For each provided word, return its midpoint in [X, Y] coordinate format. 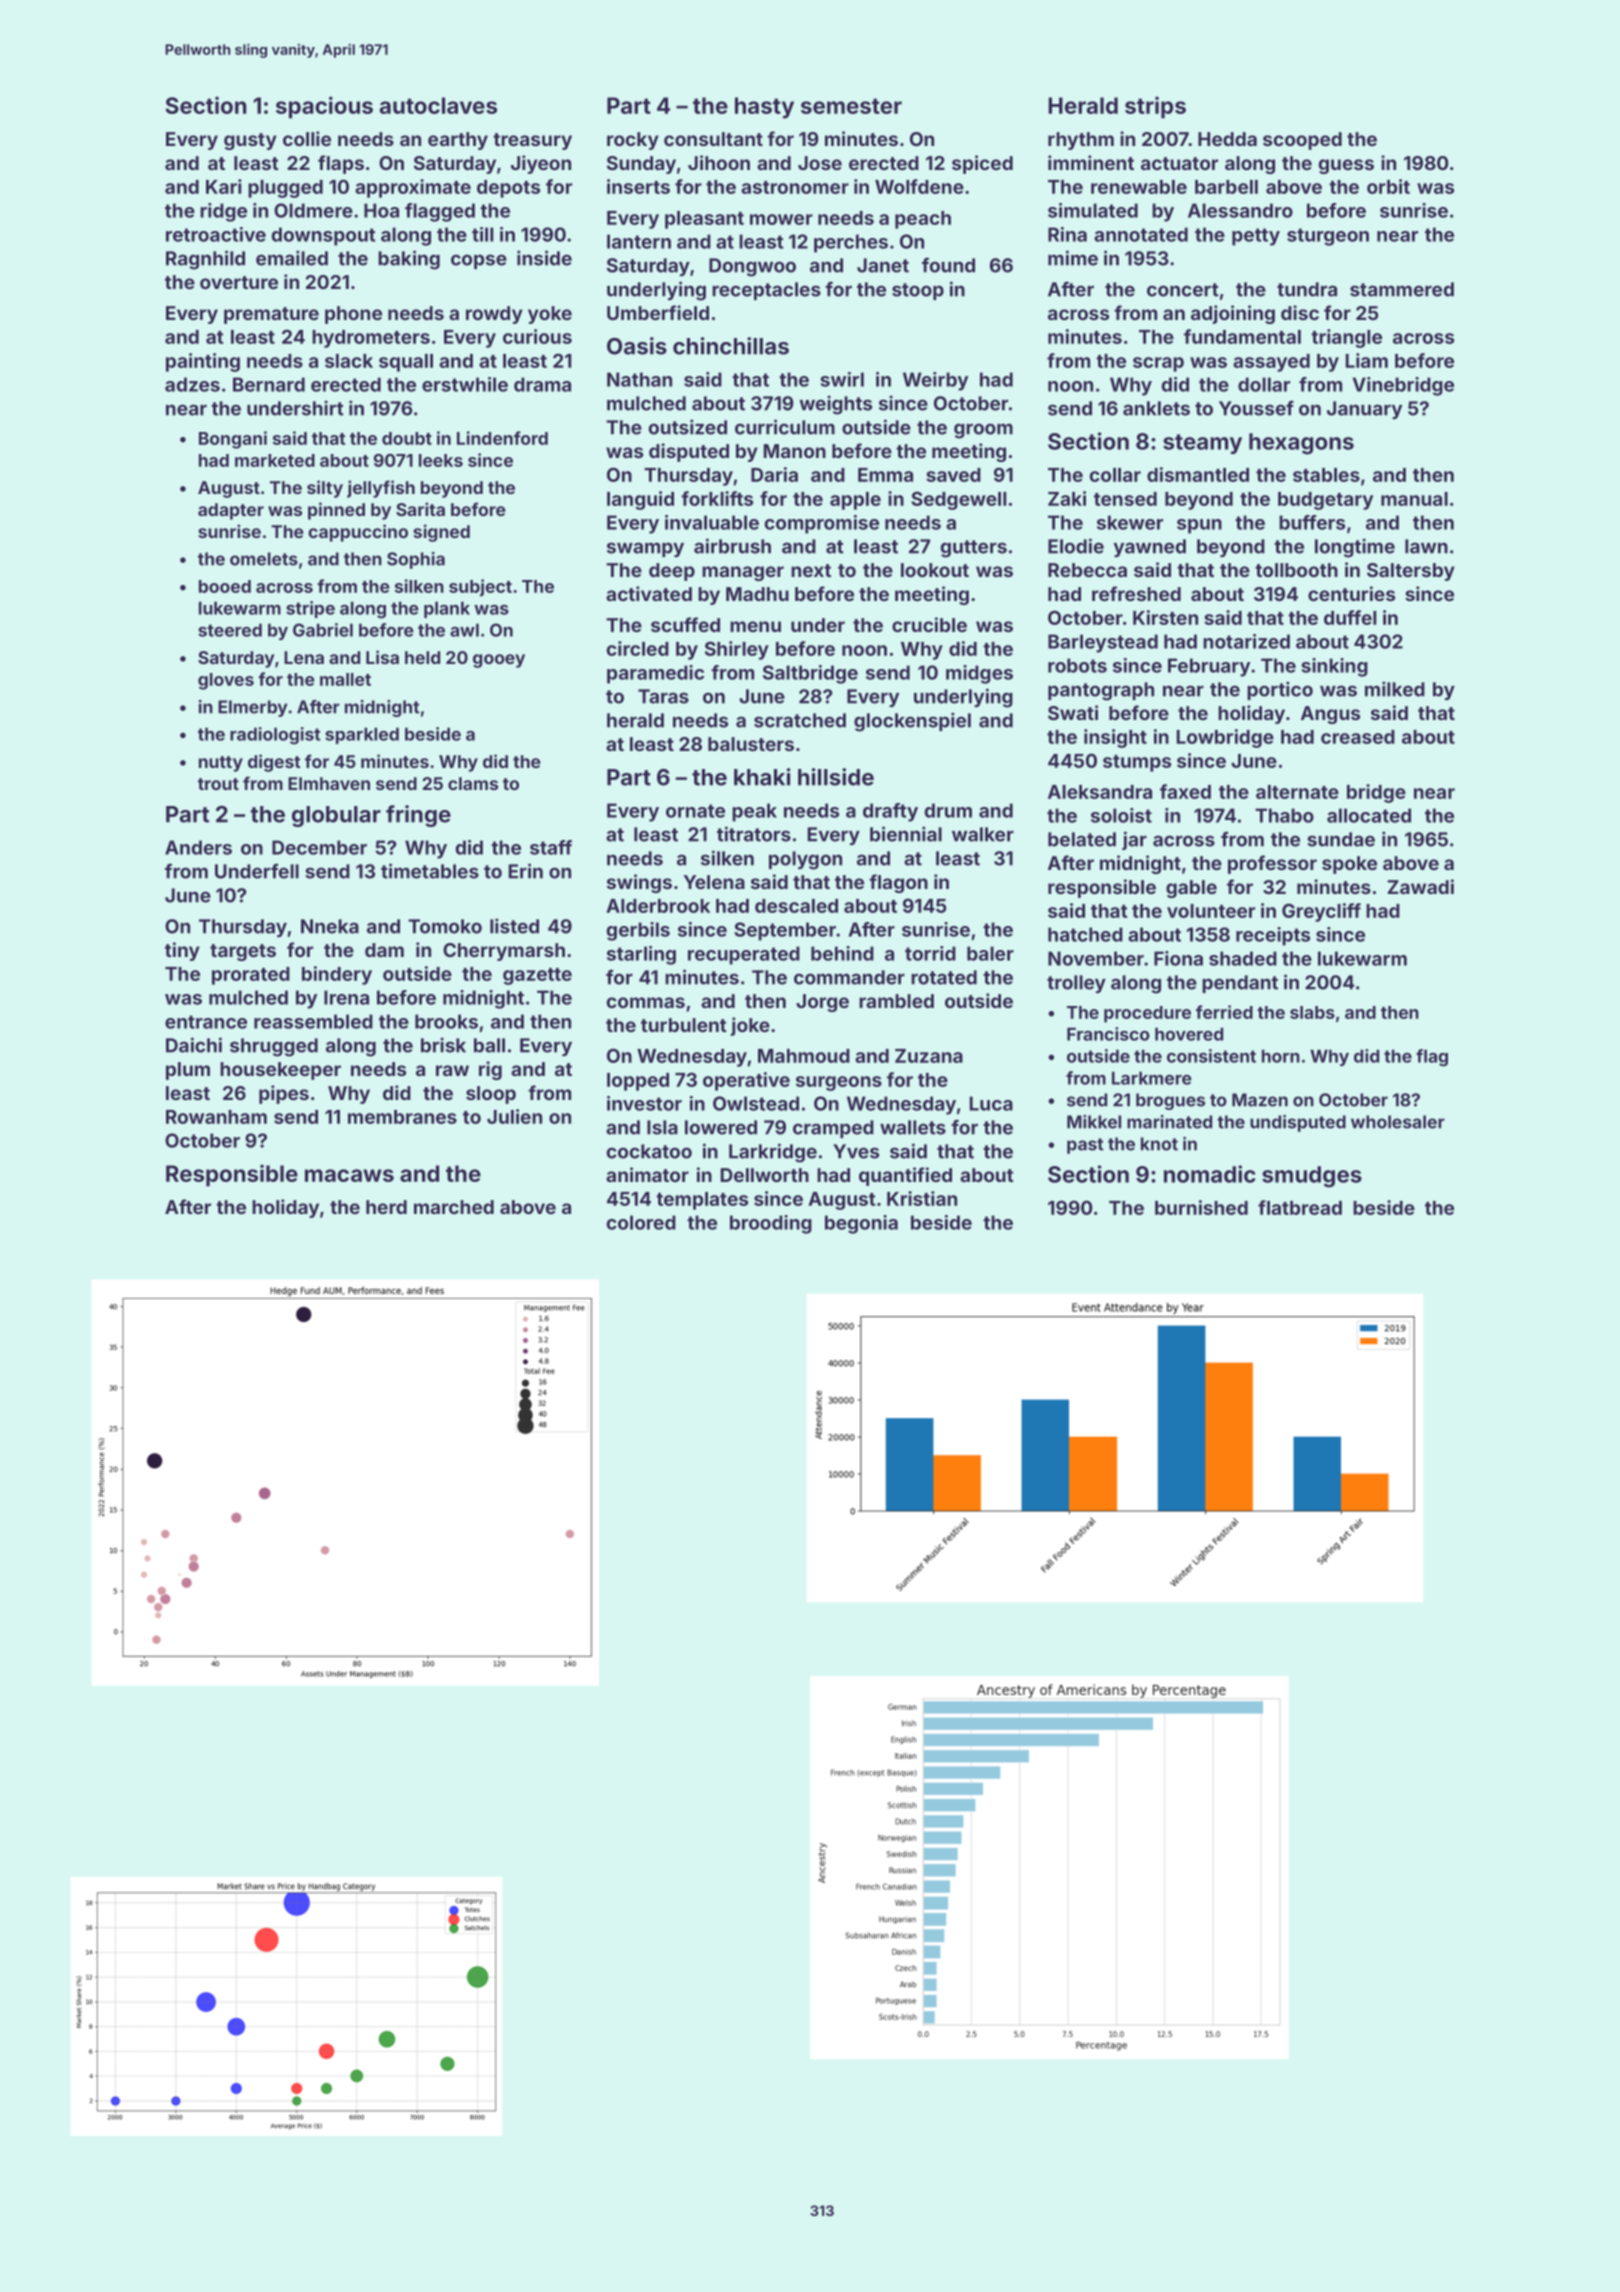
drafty [890, 812]
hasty [764, 108]
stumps [1137, 763]
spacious [324, 107]
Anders [198, 847]
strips [1155, 107]
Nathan [639, 379]
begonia [861, 1224]
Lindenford [502, 438]
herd [386, 1207]
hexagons [1301, 444]
